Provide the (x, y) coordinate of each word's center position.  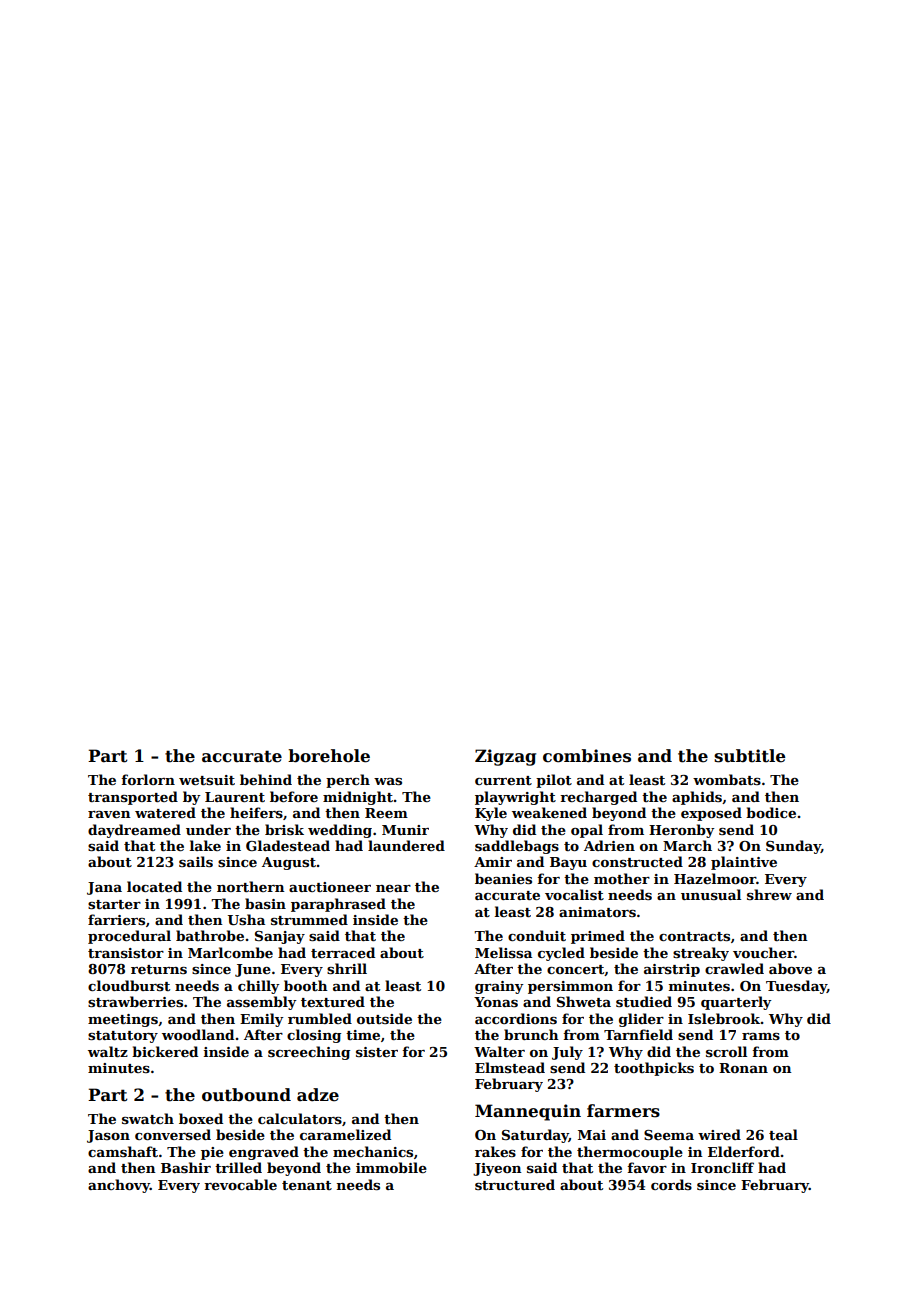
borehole (329, 756)
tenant (307, 1185)
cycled (561, 954)
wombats (727, 779)
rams (761, 1036)
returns (159, 969)
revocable (240, 1184)
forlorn (148, 779)
